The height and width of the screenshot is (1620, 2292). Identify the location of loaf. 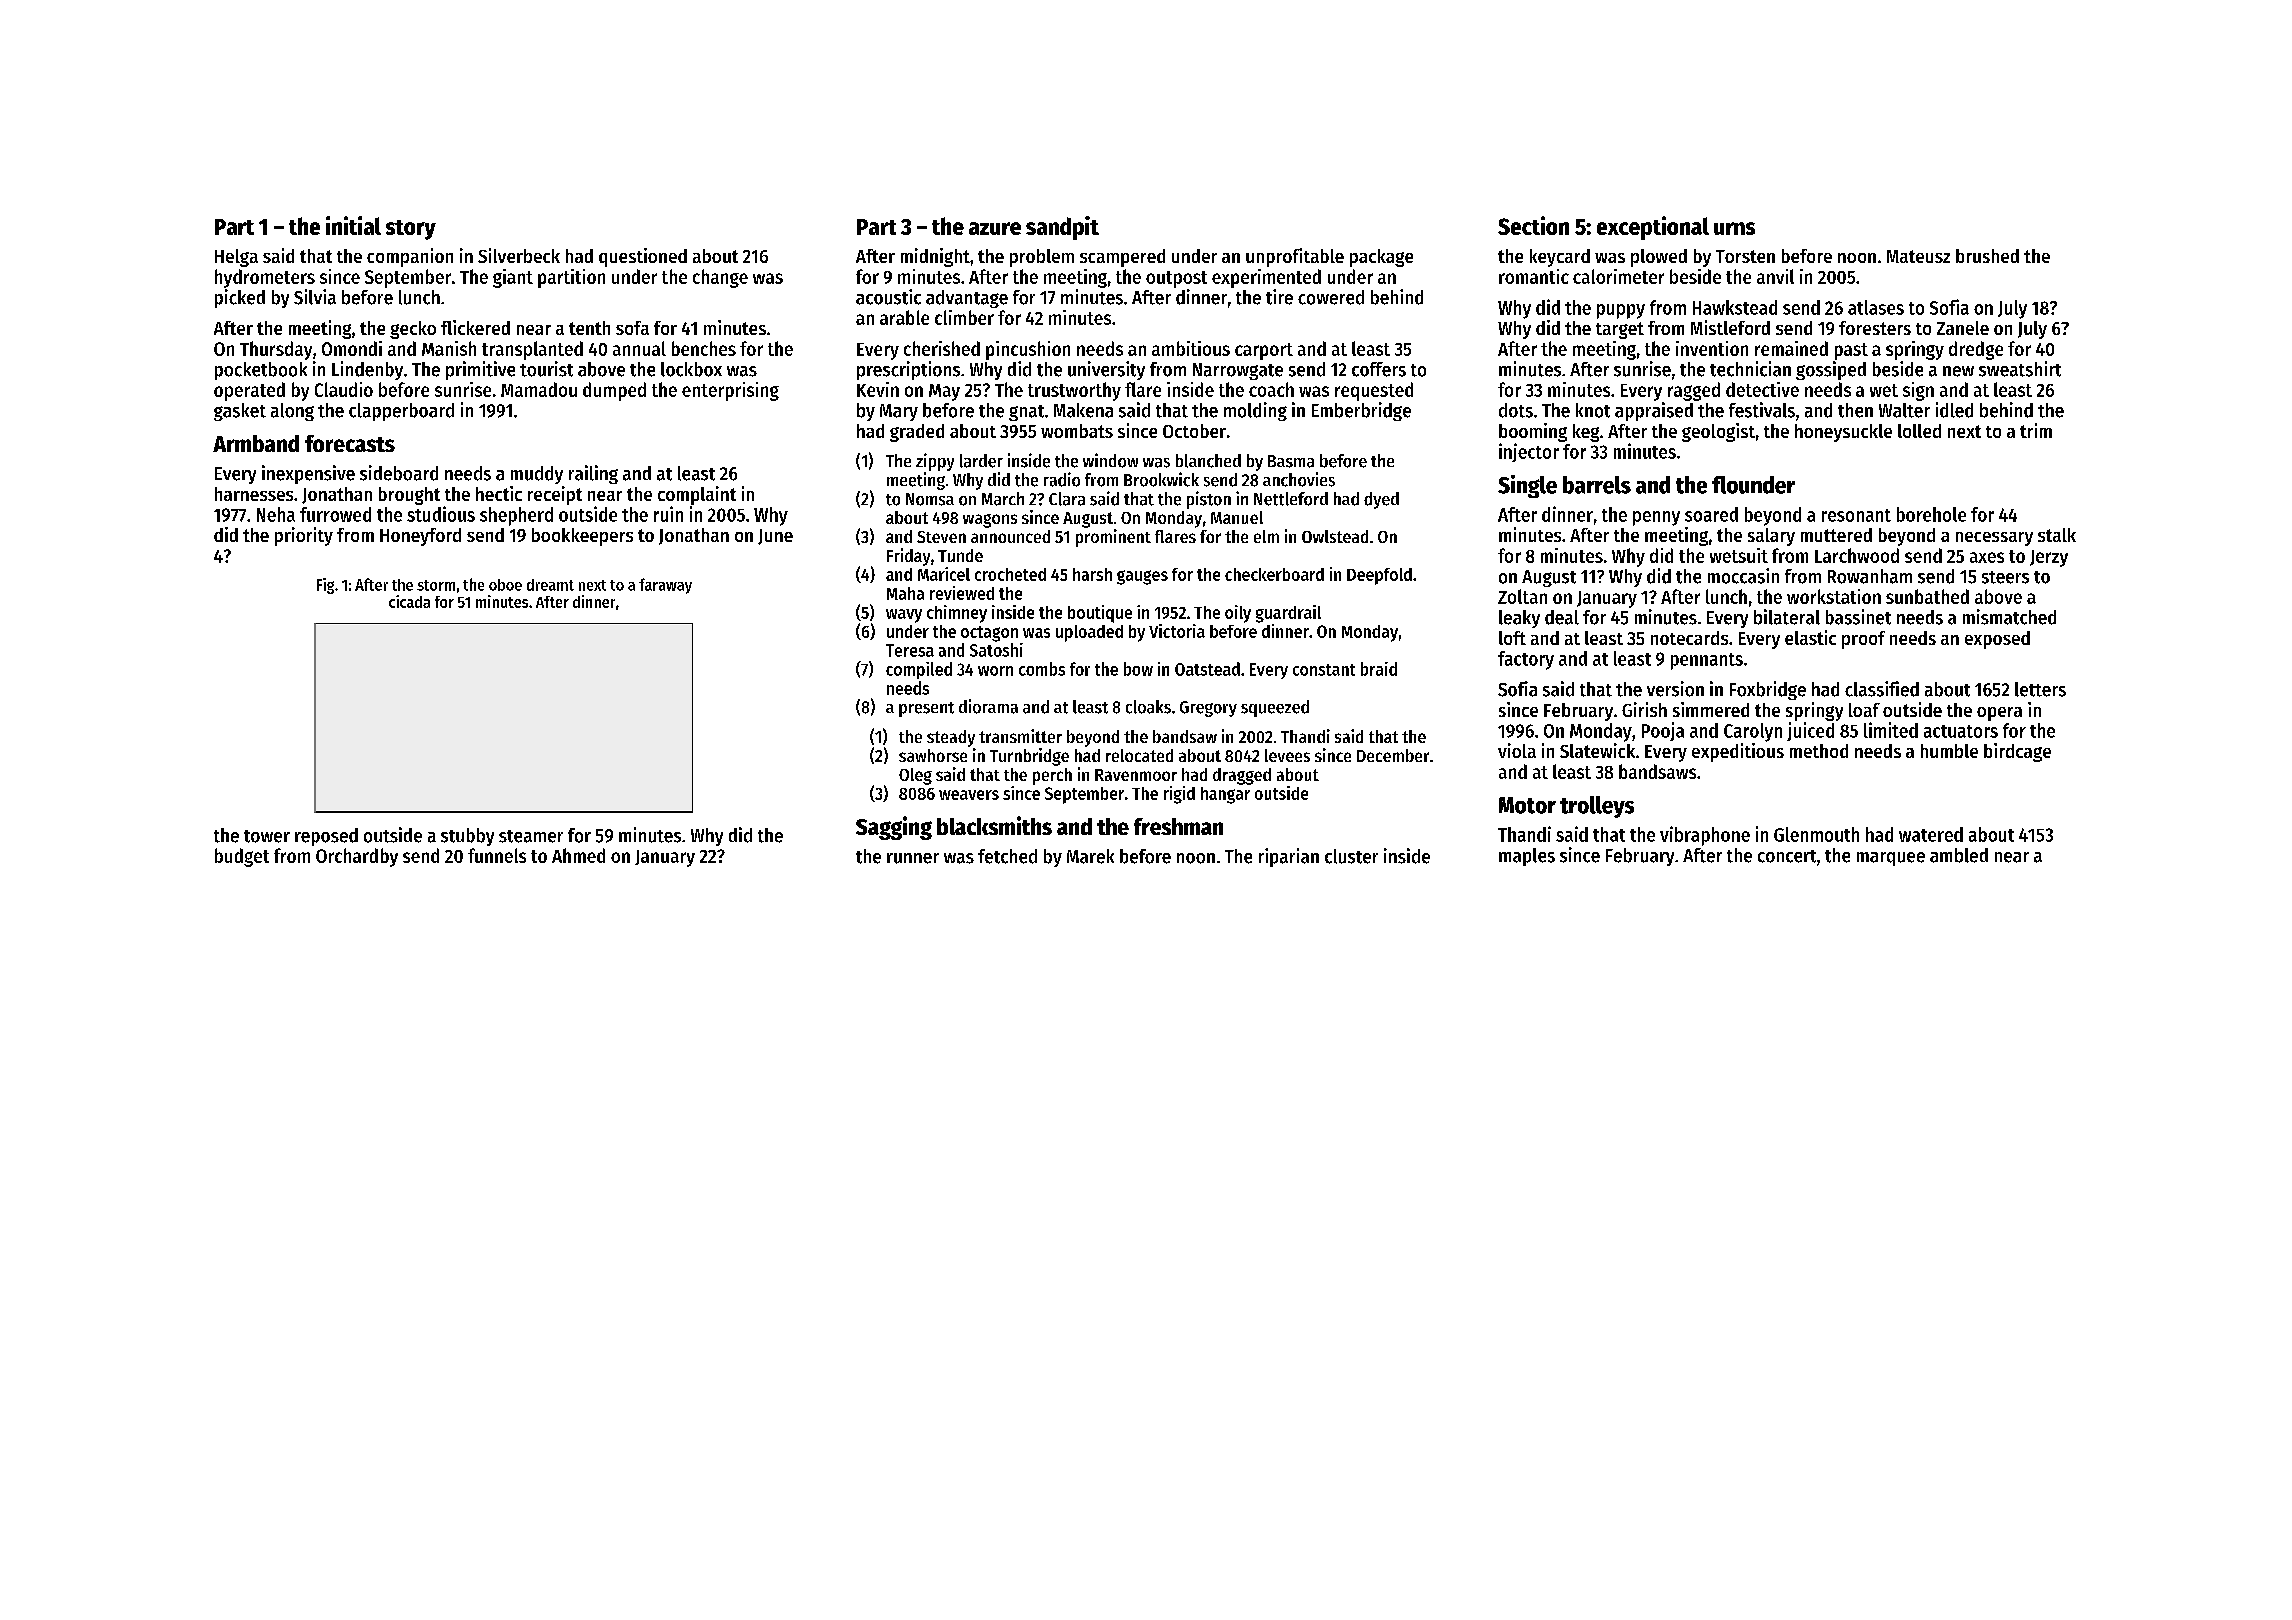
(1864, 710).
